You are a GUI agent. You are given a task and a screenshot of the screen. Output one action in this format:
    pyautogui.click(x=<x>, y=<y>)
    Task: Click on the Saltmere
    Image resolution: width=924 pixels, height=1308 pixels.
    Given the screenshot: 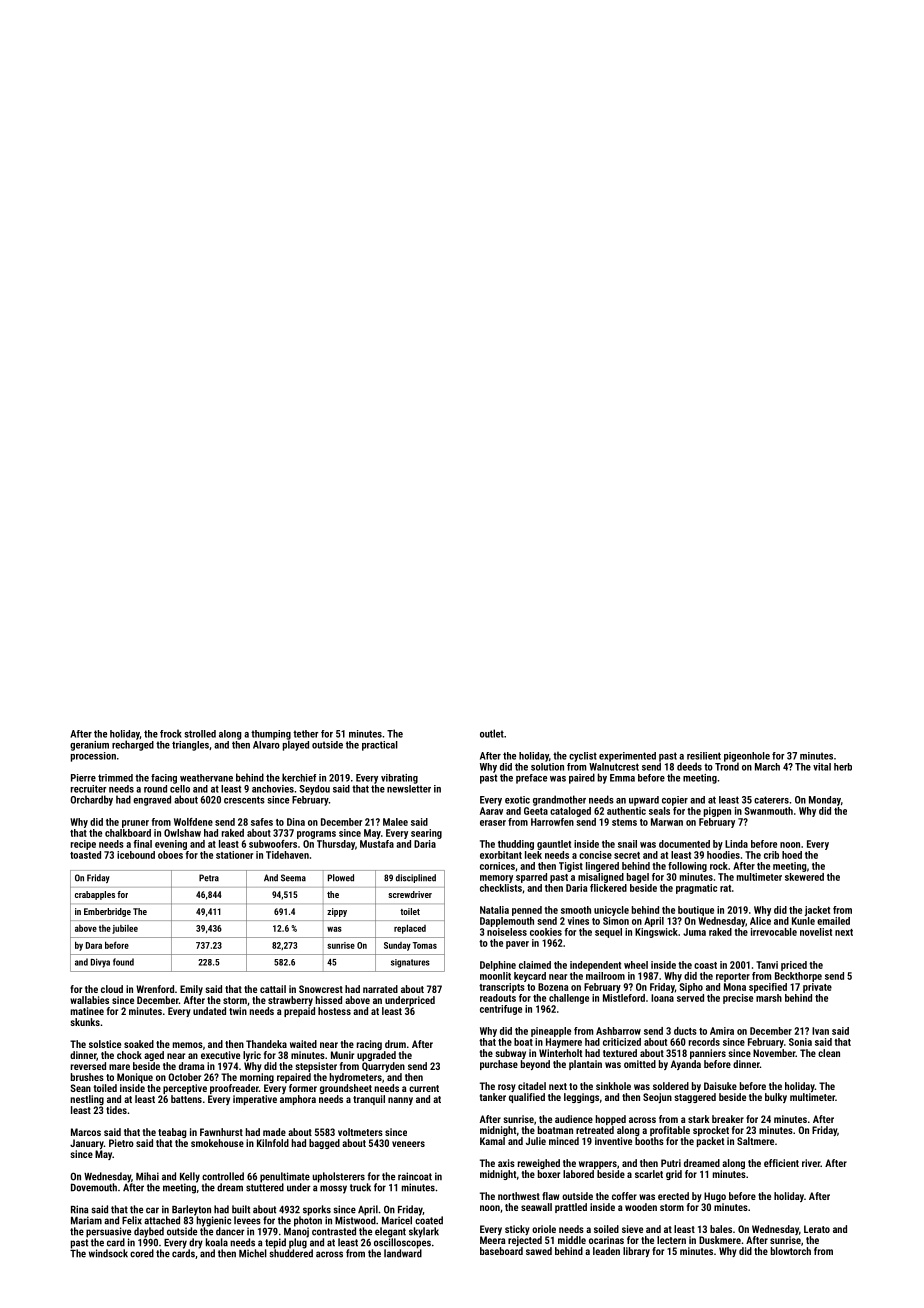 What is the action you would take?
    pyautogui.click(x=755, y=1141)
